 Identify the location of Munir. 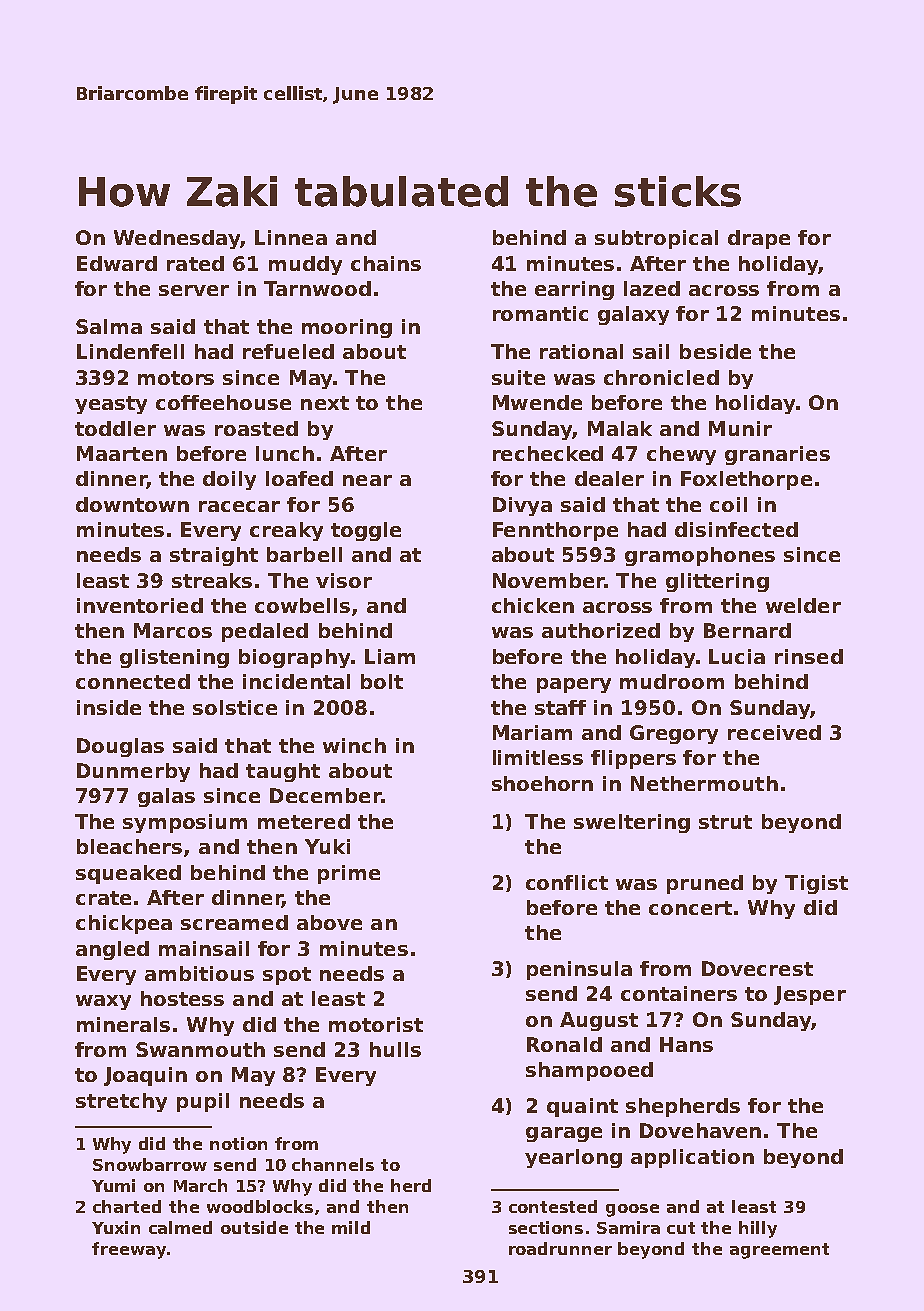
(740, 428).
